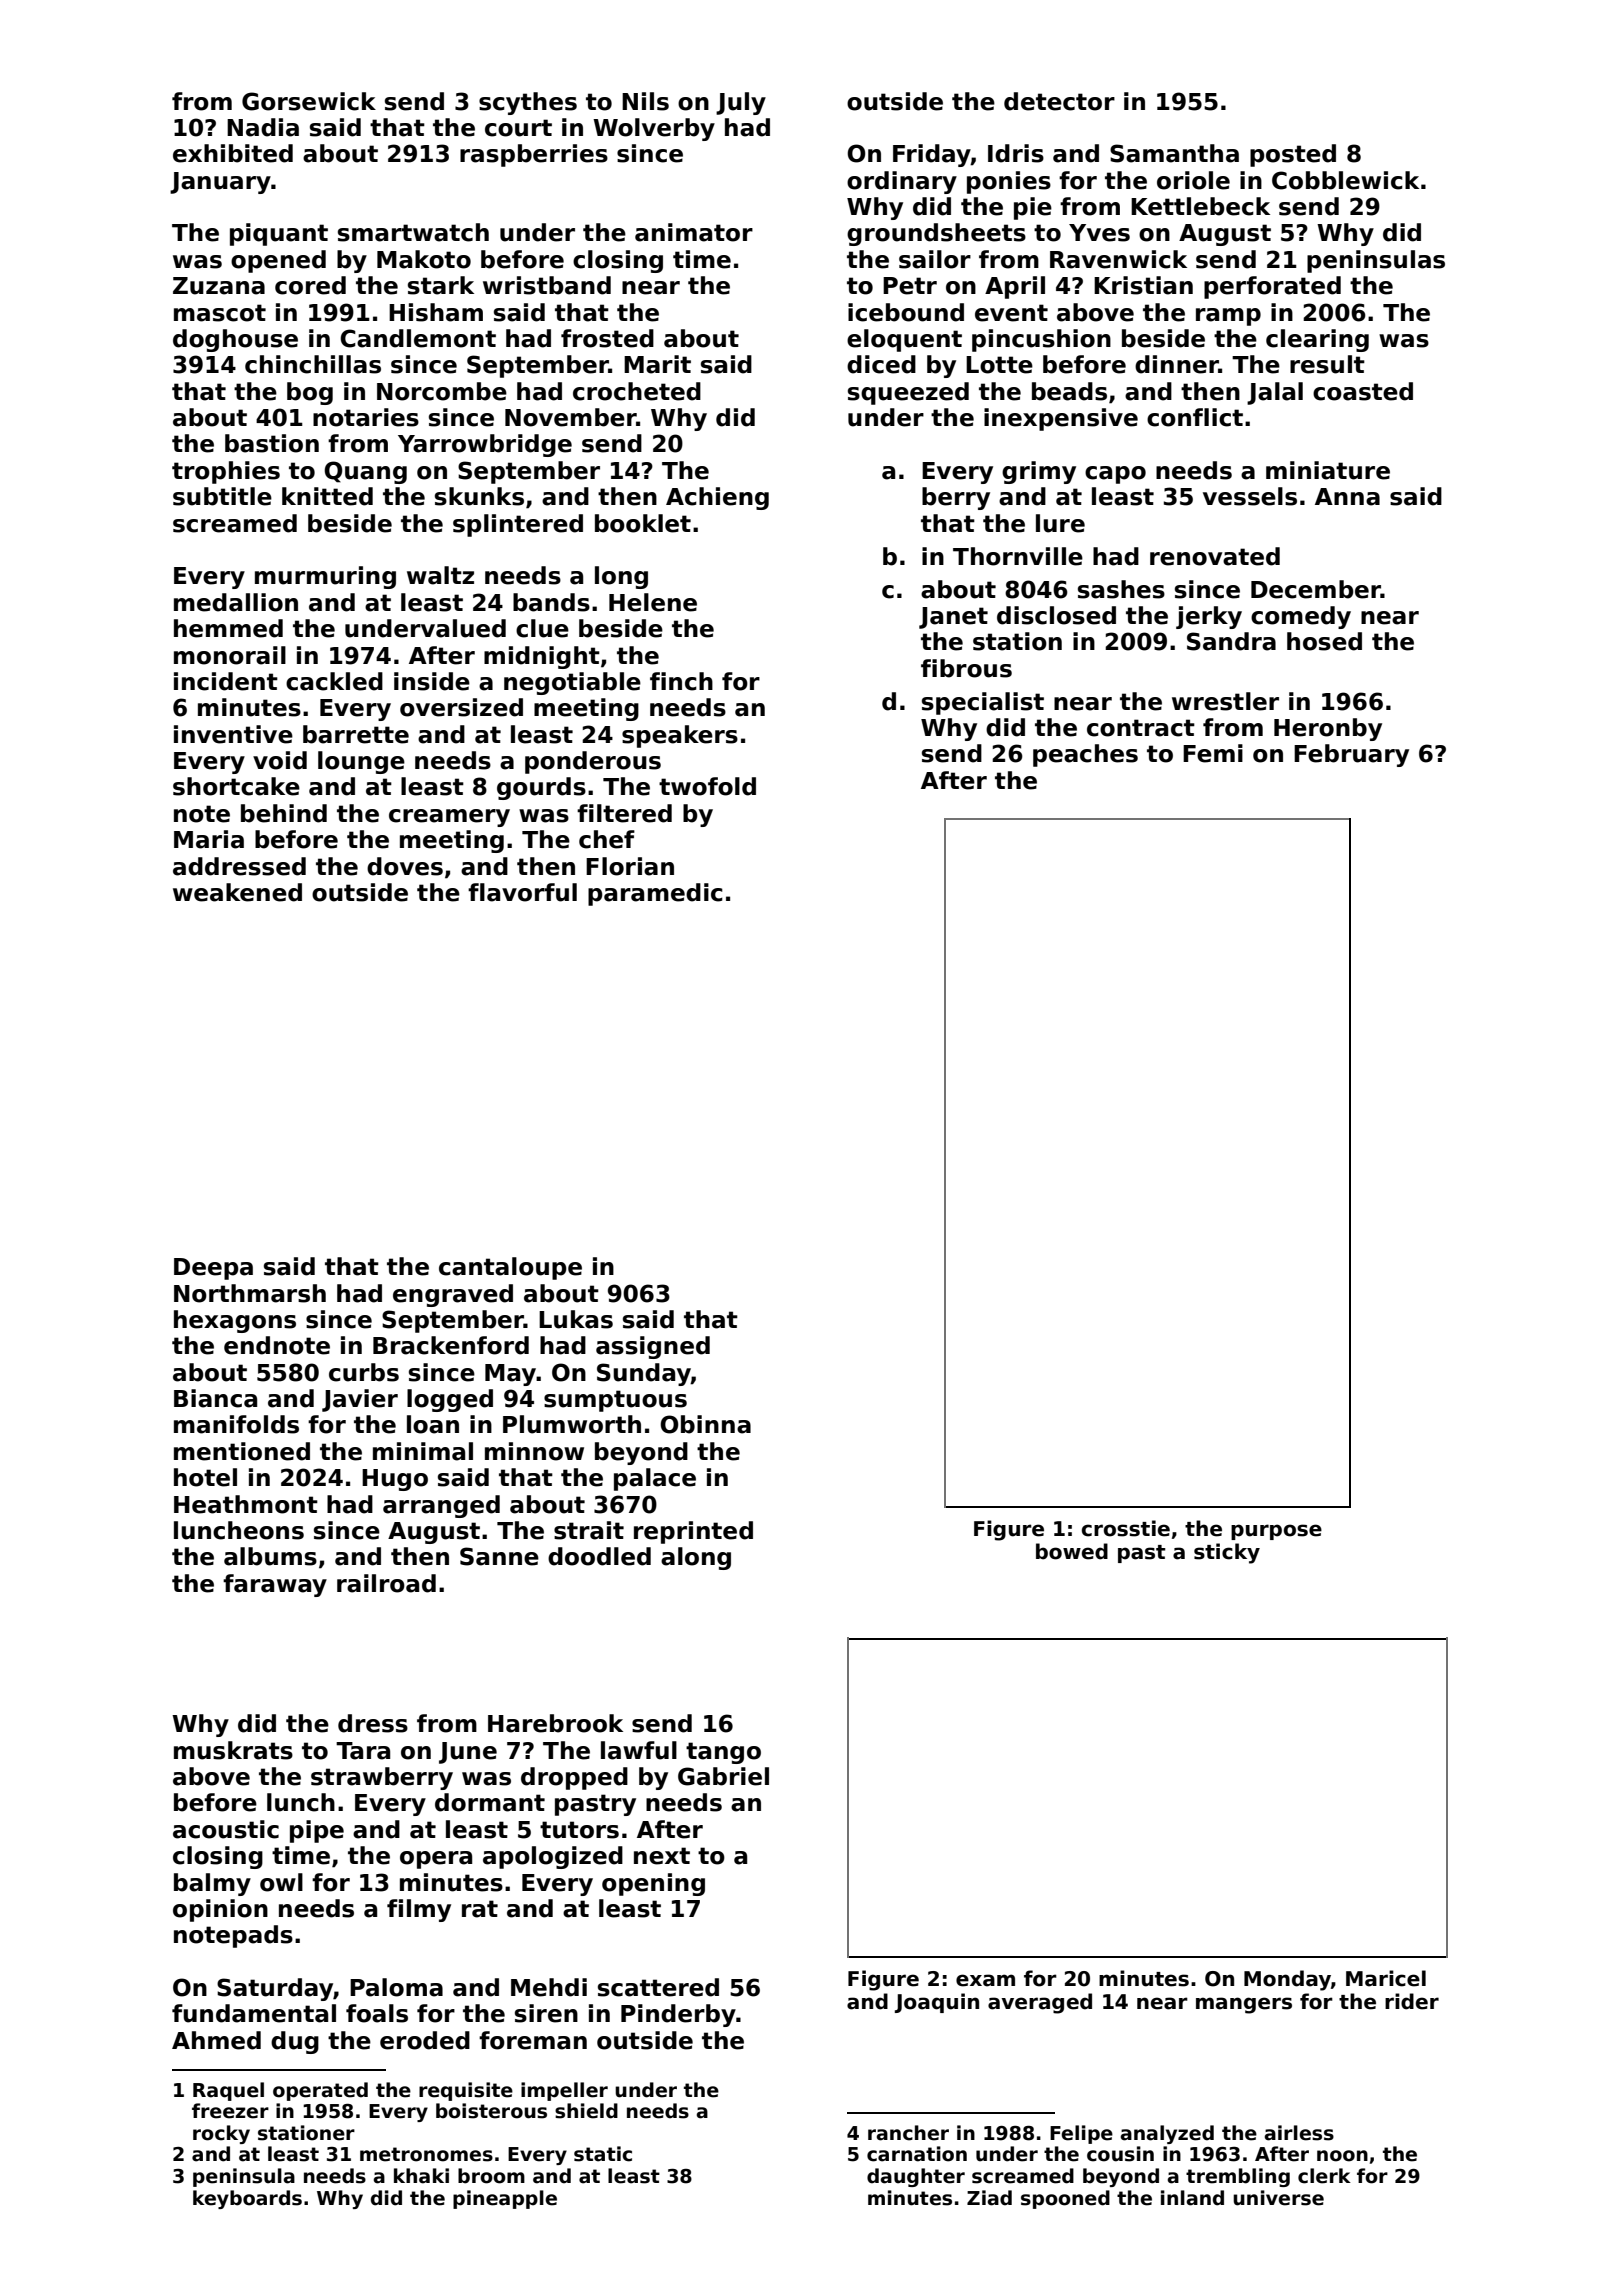  Describe the element at coordinates (220, 1910) in the screenshot. I see `opinion` at that location.
